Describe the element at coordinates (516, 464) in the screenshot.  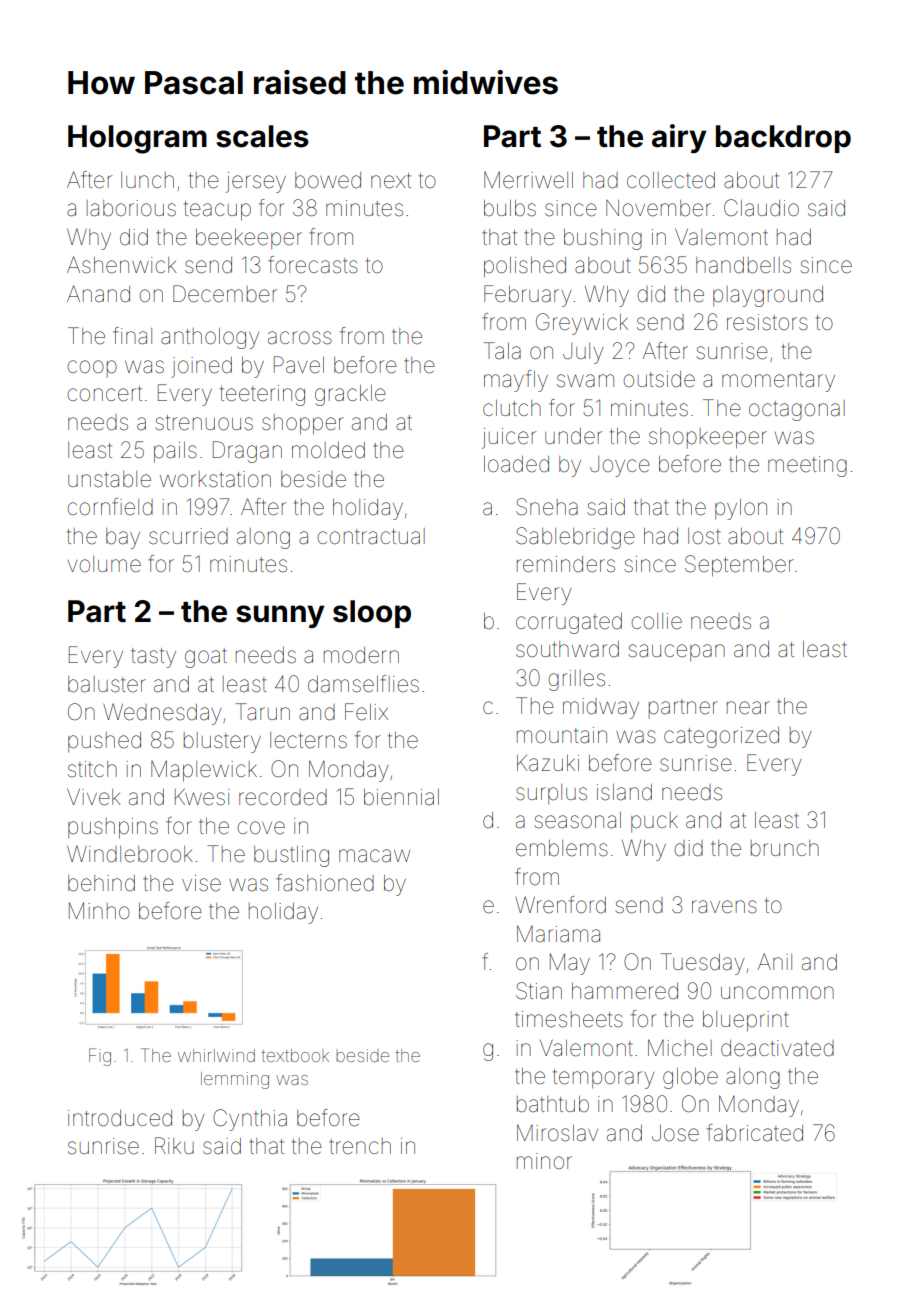
I see `loaded` at that location.
